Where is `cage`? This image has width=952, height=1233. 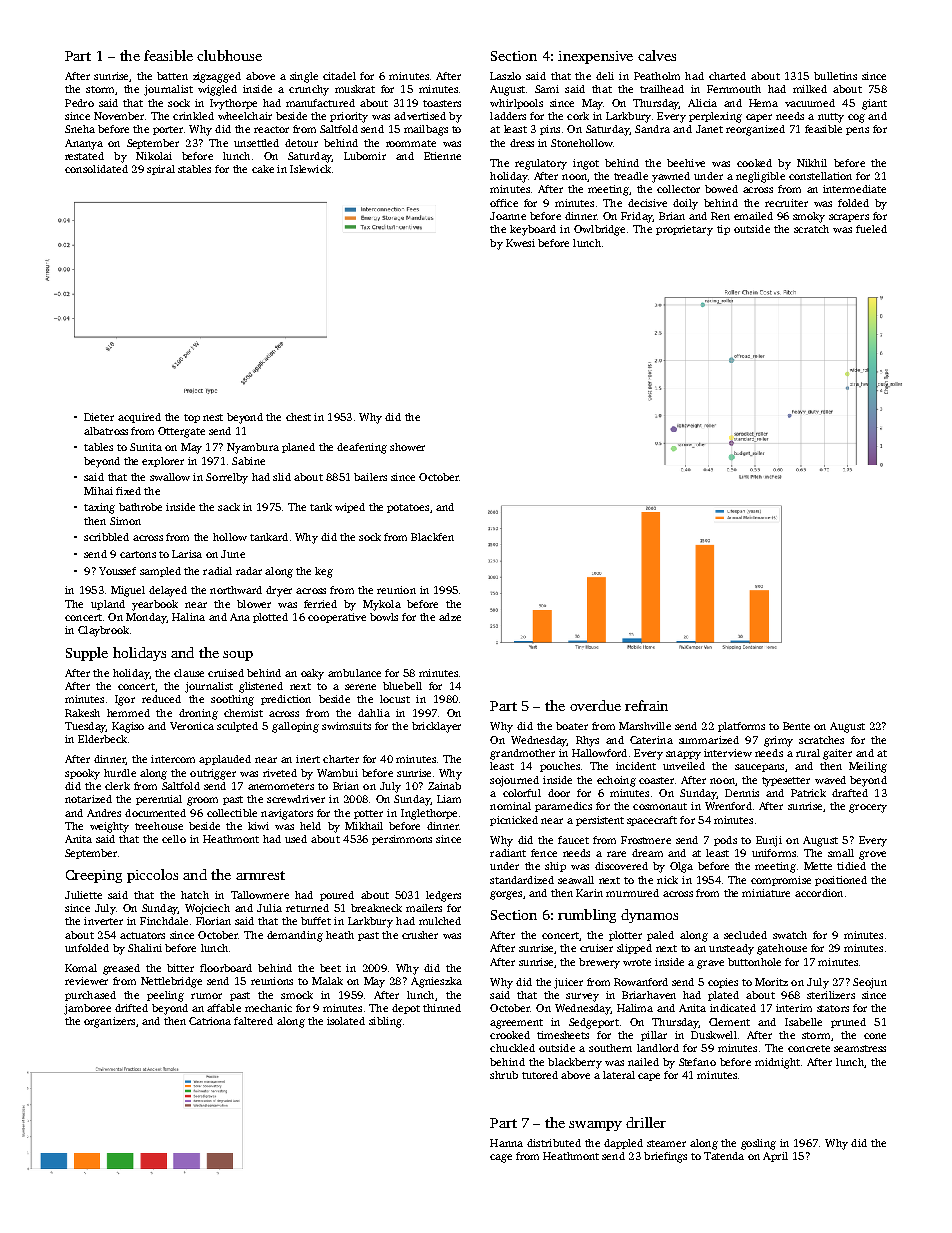
cage is located at coordinates (501, 1158).
